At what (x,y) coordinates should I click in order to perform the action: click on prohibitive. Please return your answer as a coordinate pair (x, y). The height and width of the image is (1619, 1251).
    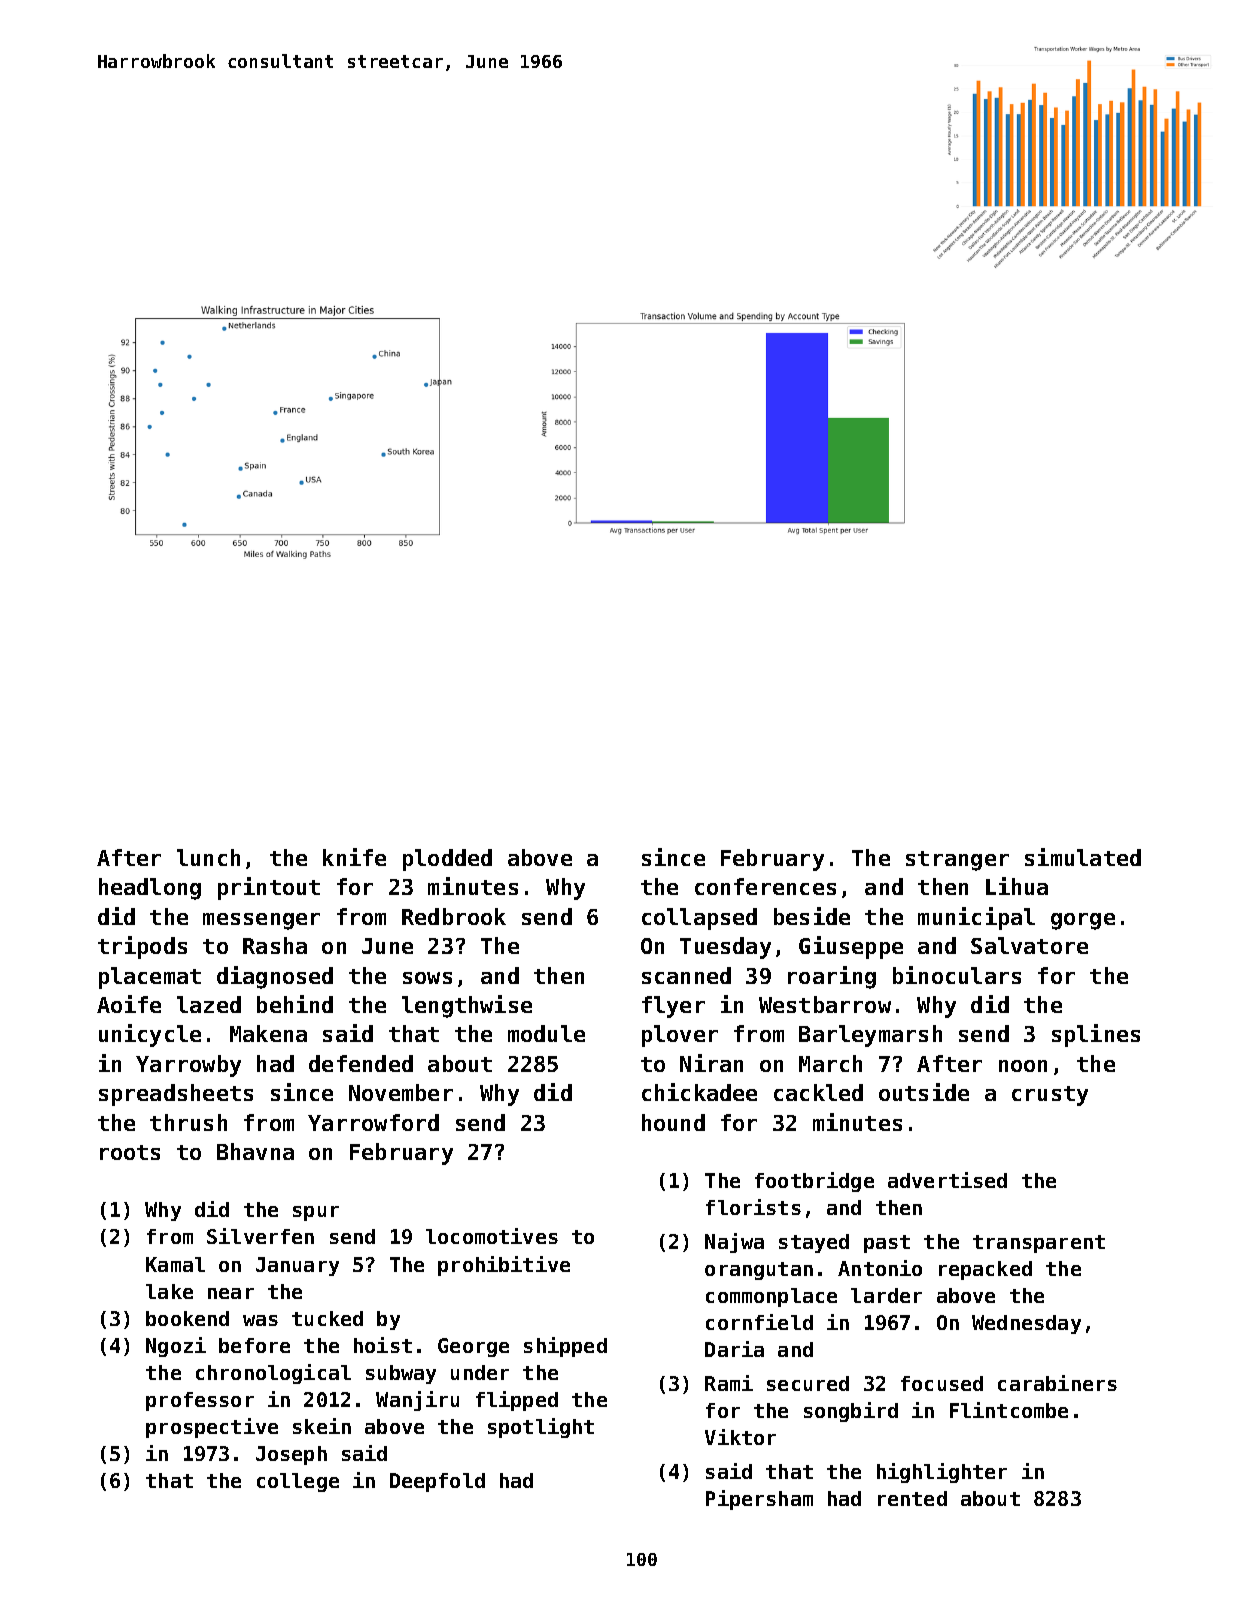
    Looking at the image, I should click on (504, 1266).
